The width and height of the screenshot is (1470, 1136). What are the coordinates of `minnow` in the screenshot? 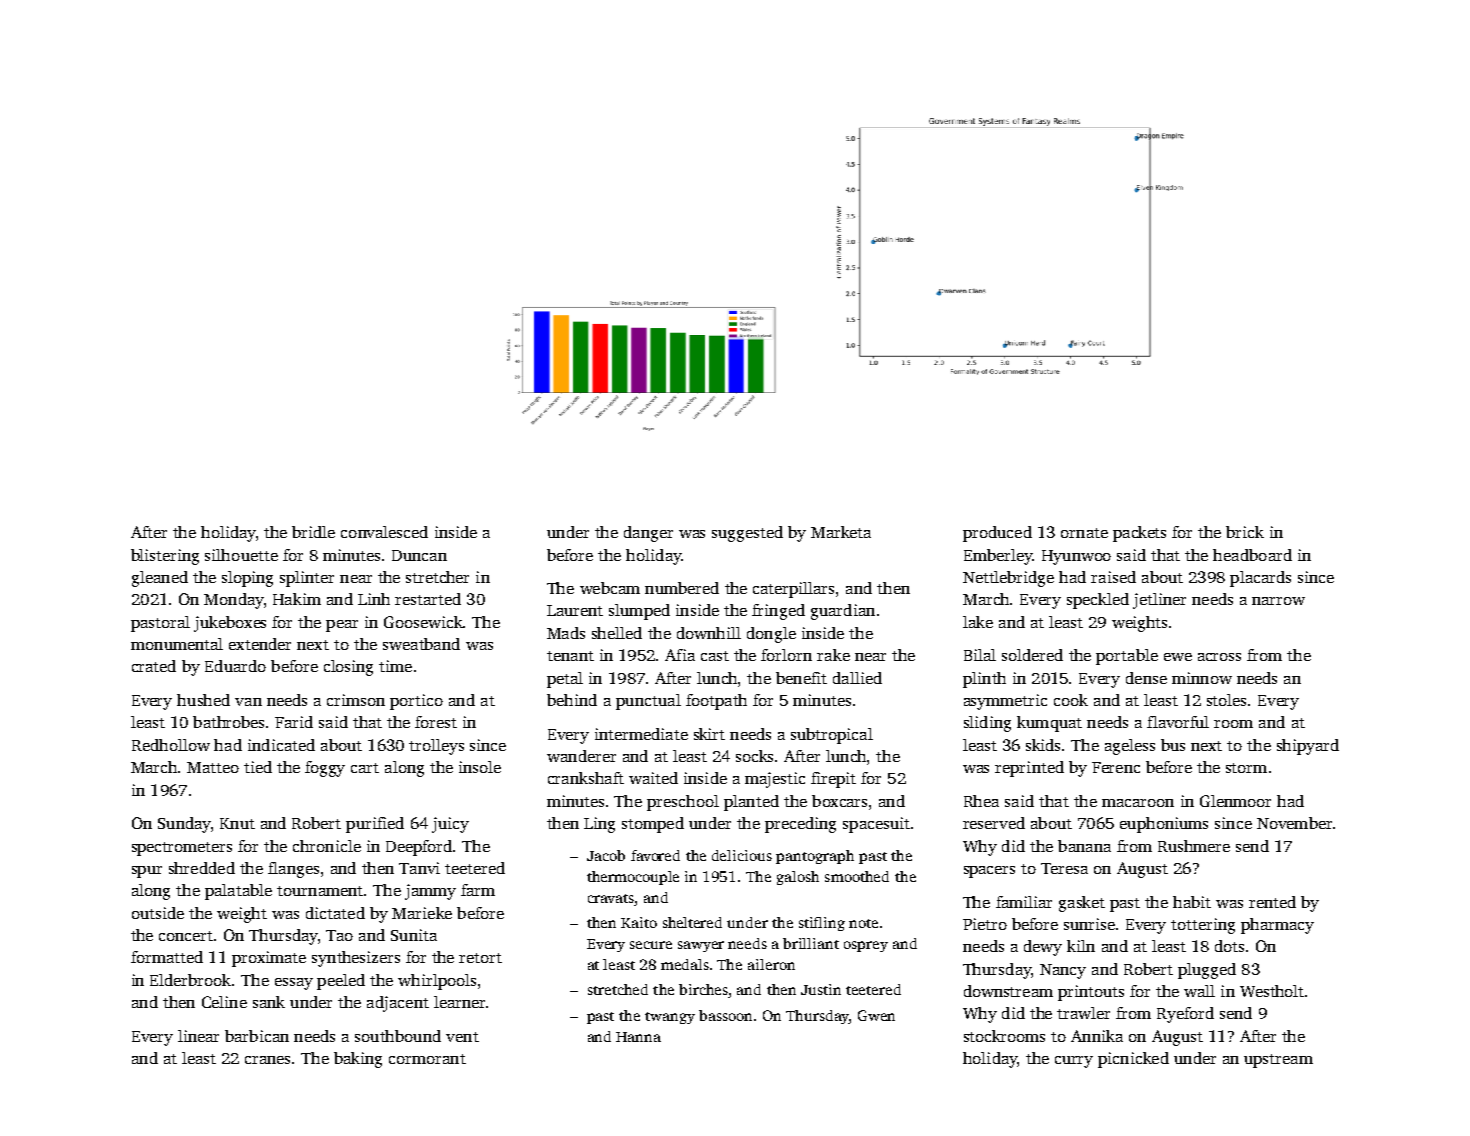 It's located at (1202, 678).
